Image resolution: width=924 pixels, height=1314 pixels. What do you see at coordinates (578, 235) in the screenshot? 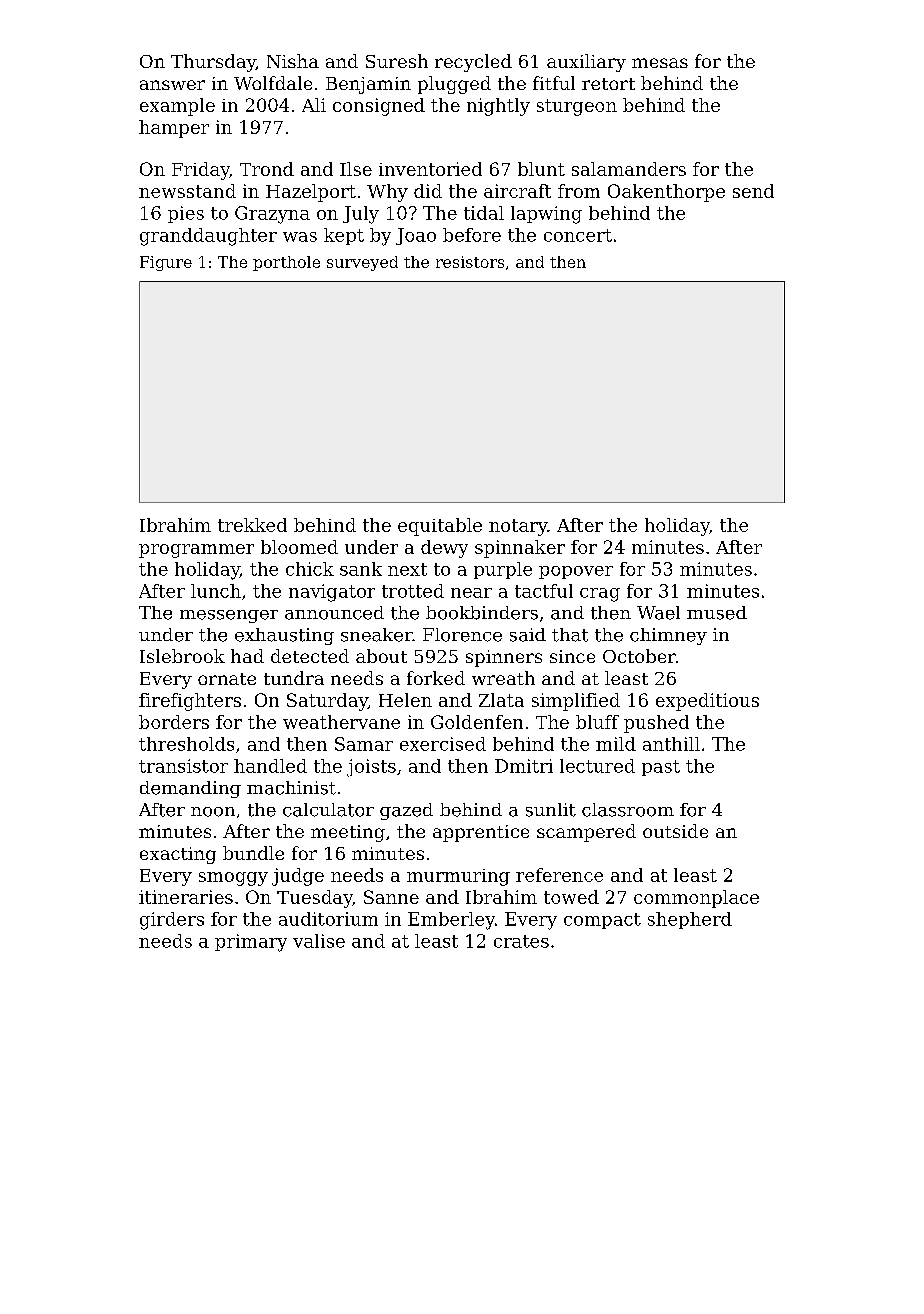
I see `concert` at bounding box center [578, 235].
